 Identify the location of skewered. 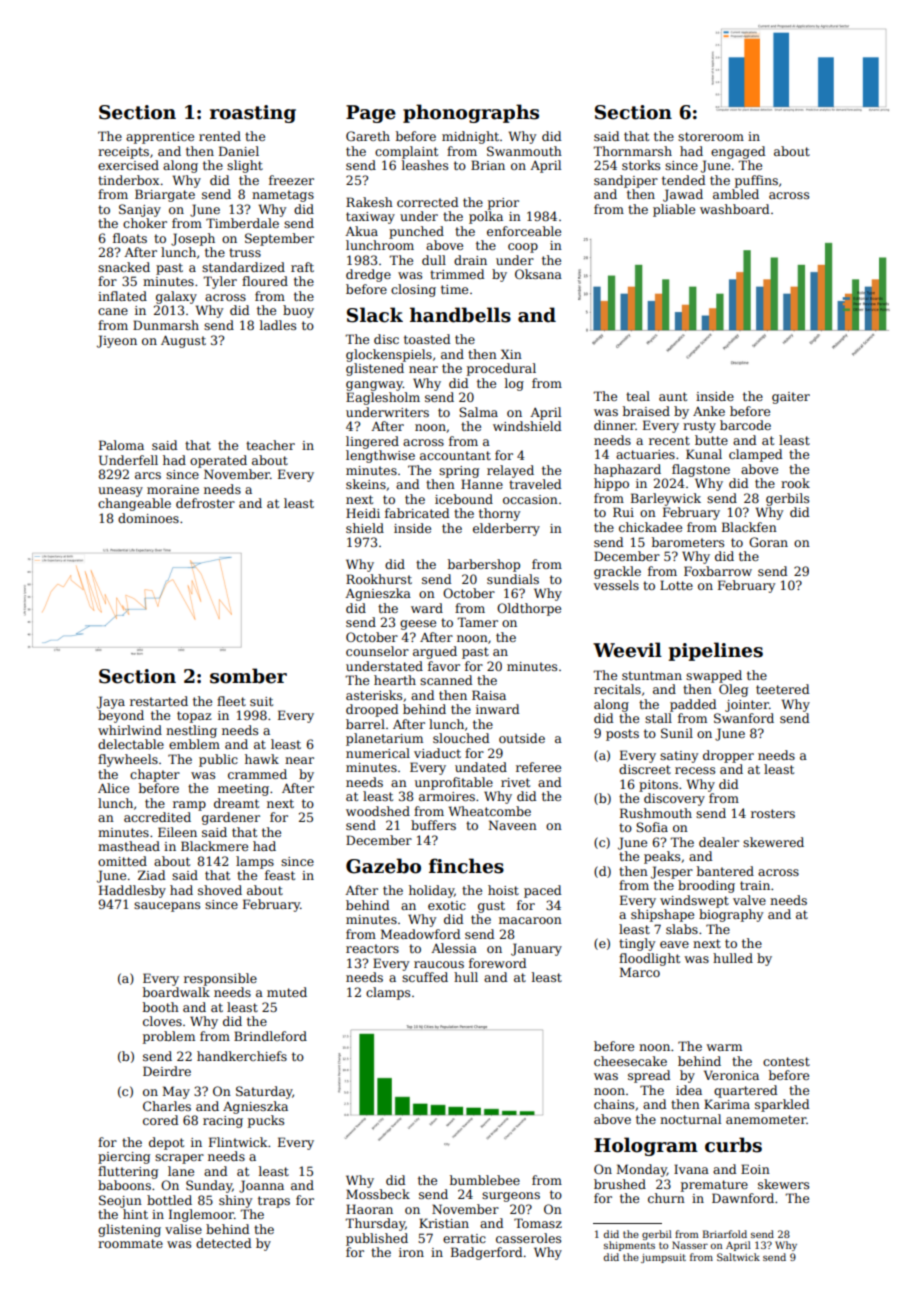
(773, 842).
